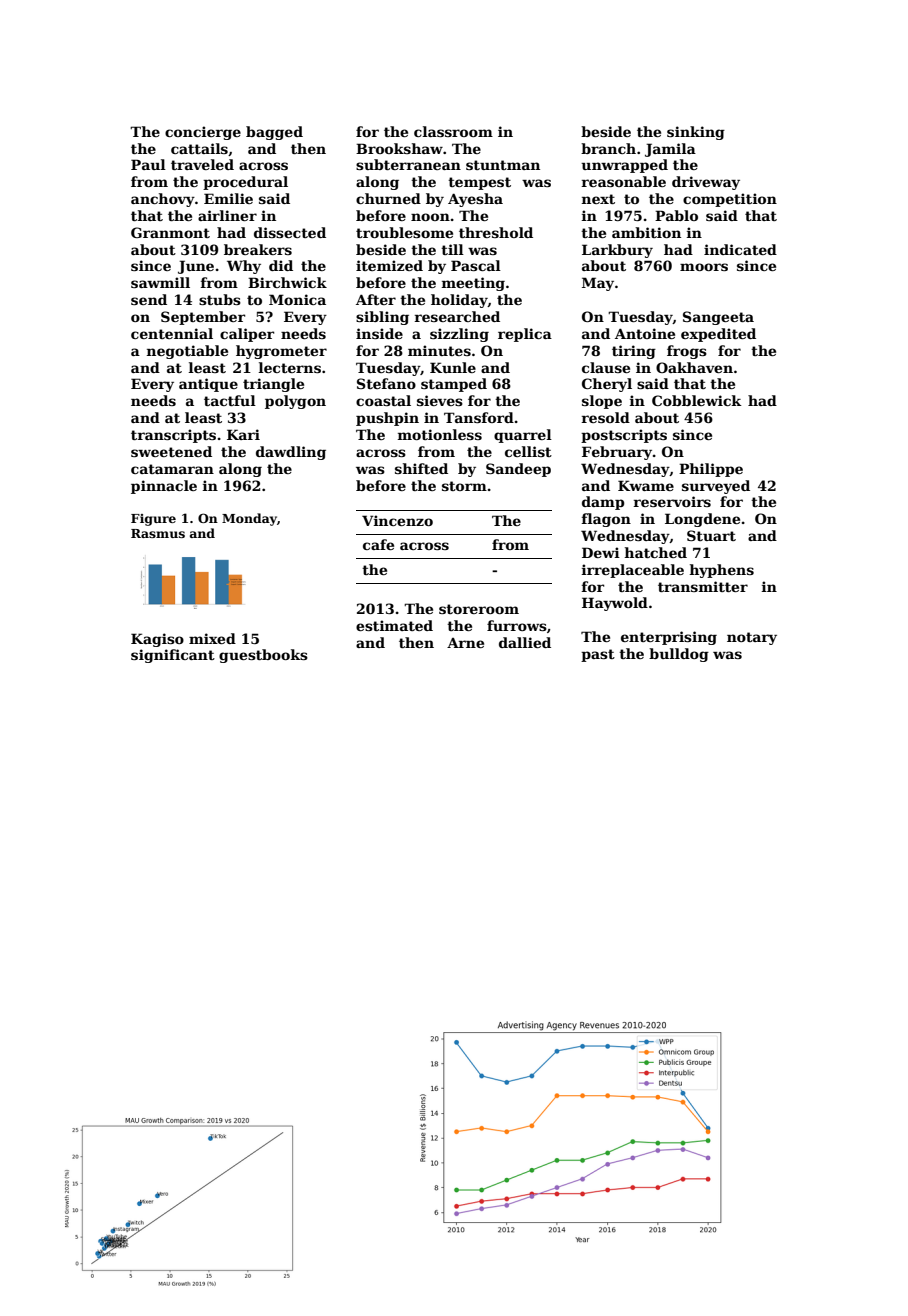  I want to click on moors, so click(704, 267).
